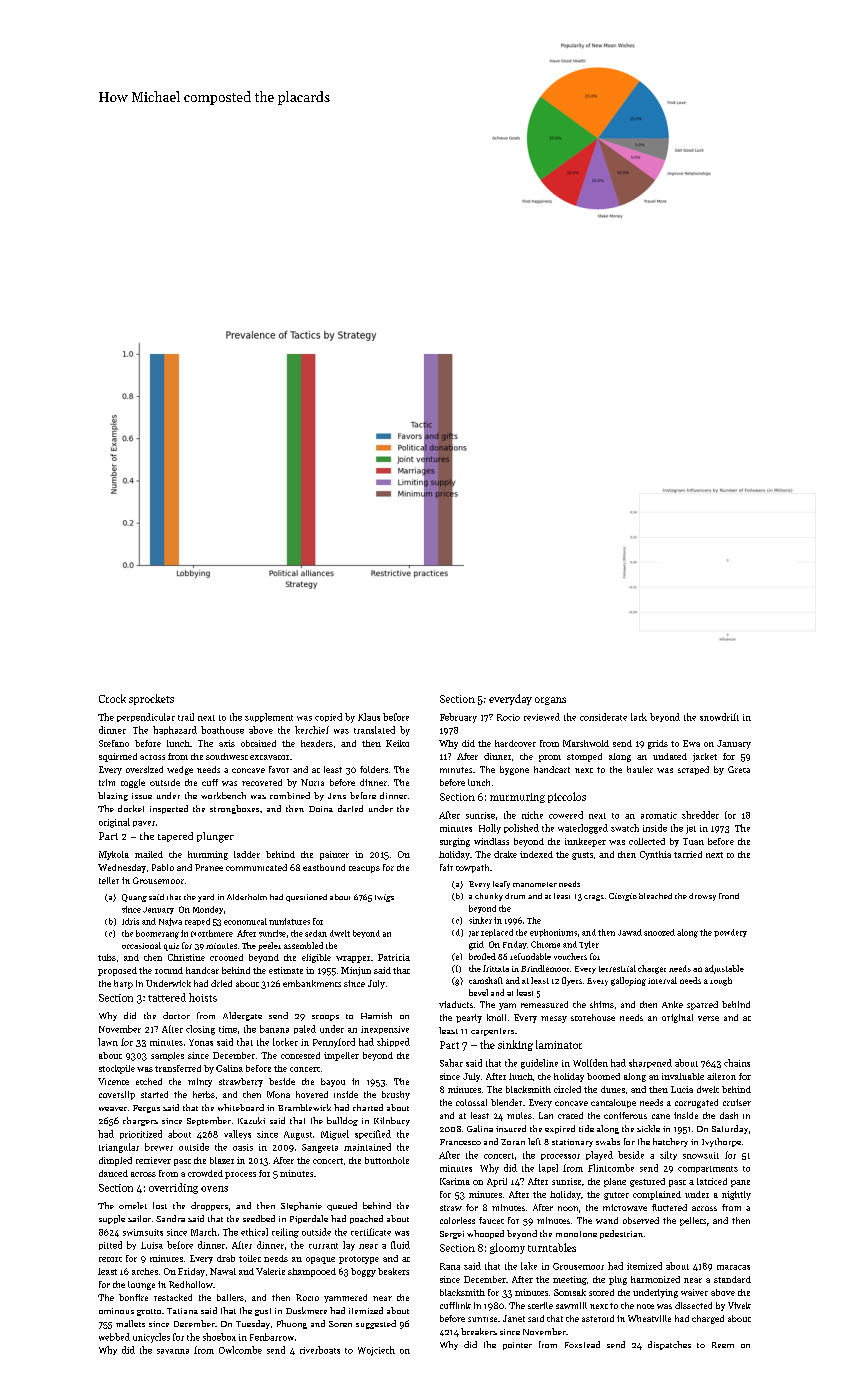 Image resolution: width=849 pixels, height=1400 pixels. I want to click on savanna, so click(173, 1351).
